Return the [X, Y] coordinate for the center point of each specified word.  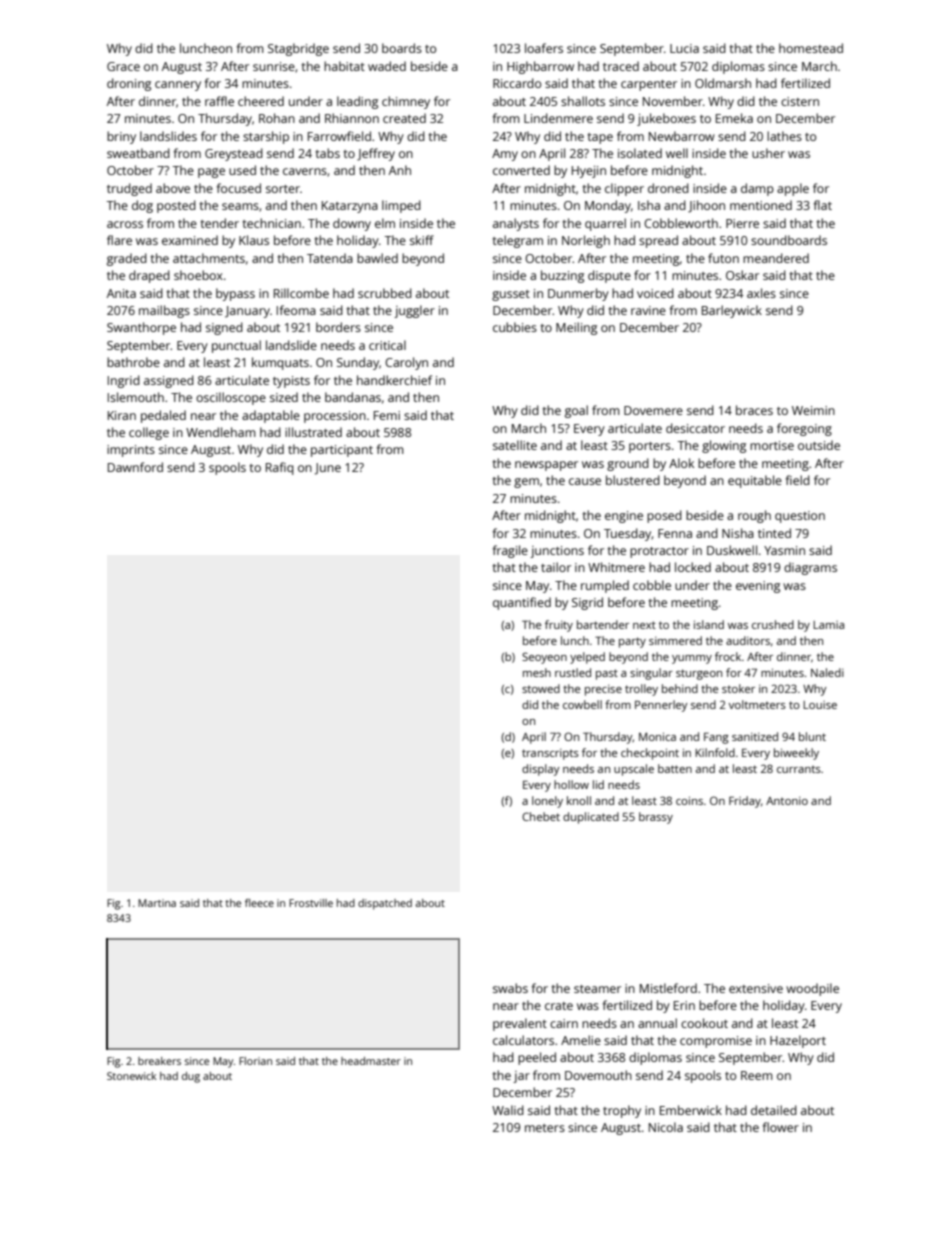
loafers [544, 48]
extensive [756, 988]
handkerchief [394, 380]
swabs [510, 988]
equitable [755, 481]
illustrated [313, 432]
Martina [157, 903]
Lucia [684, 48]
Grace [123, 66]
